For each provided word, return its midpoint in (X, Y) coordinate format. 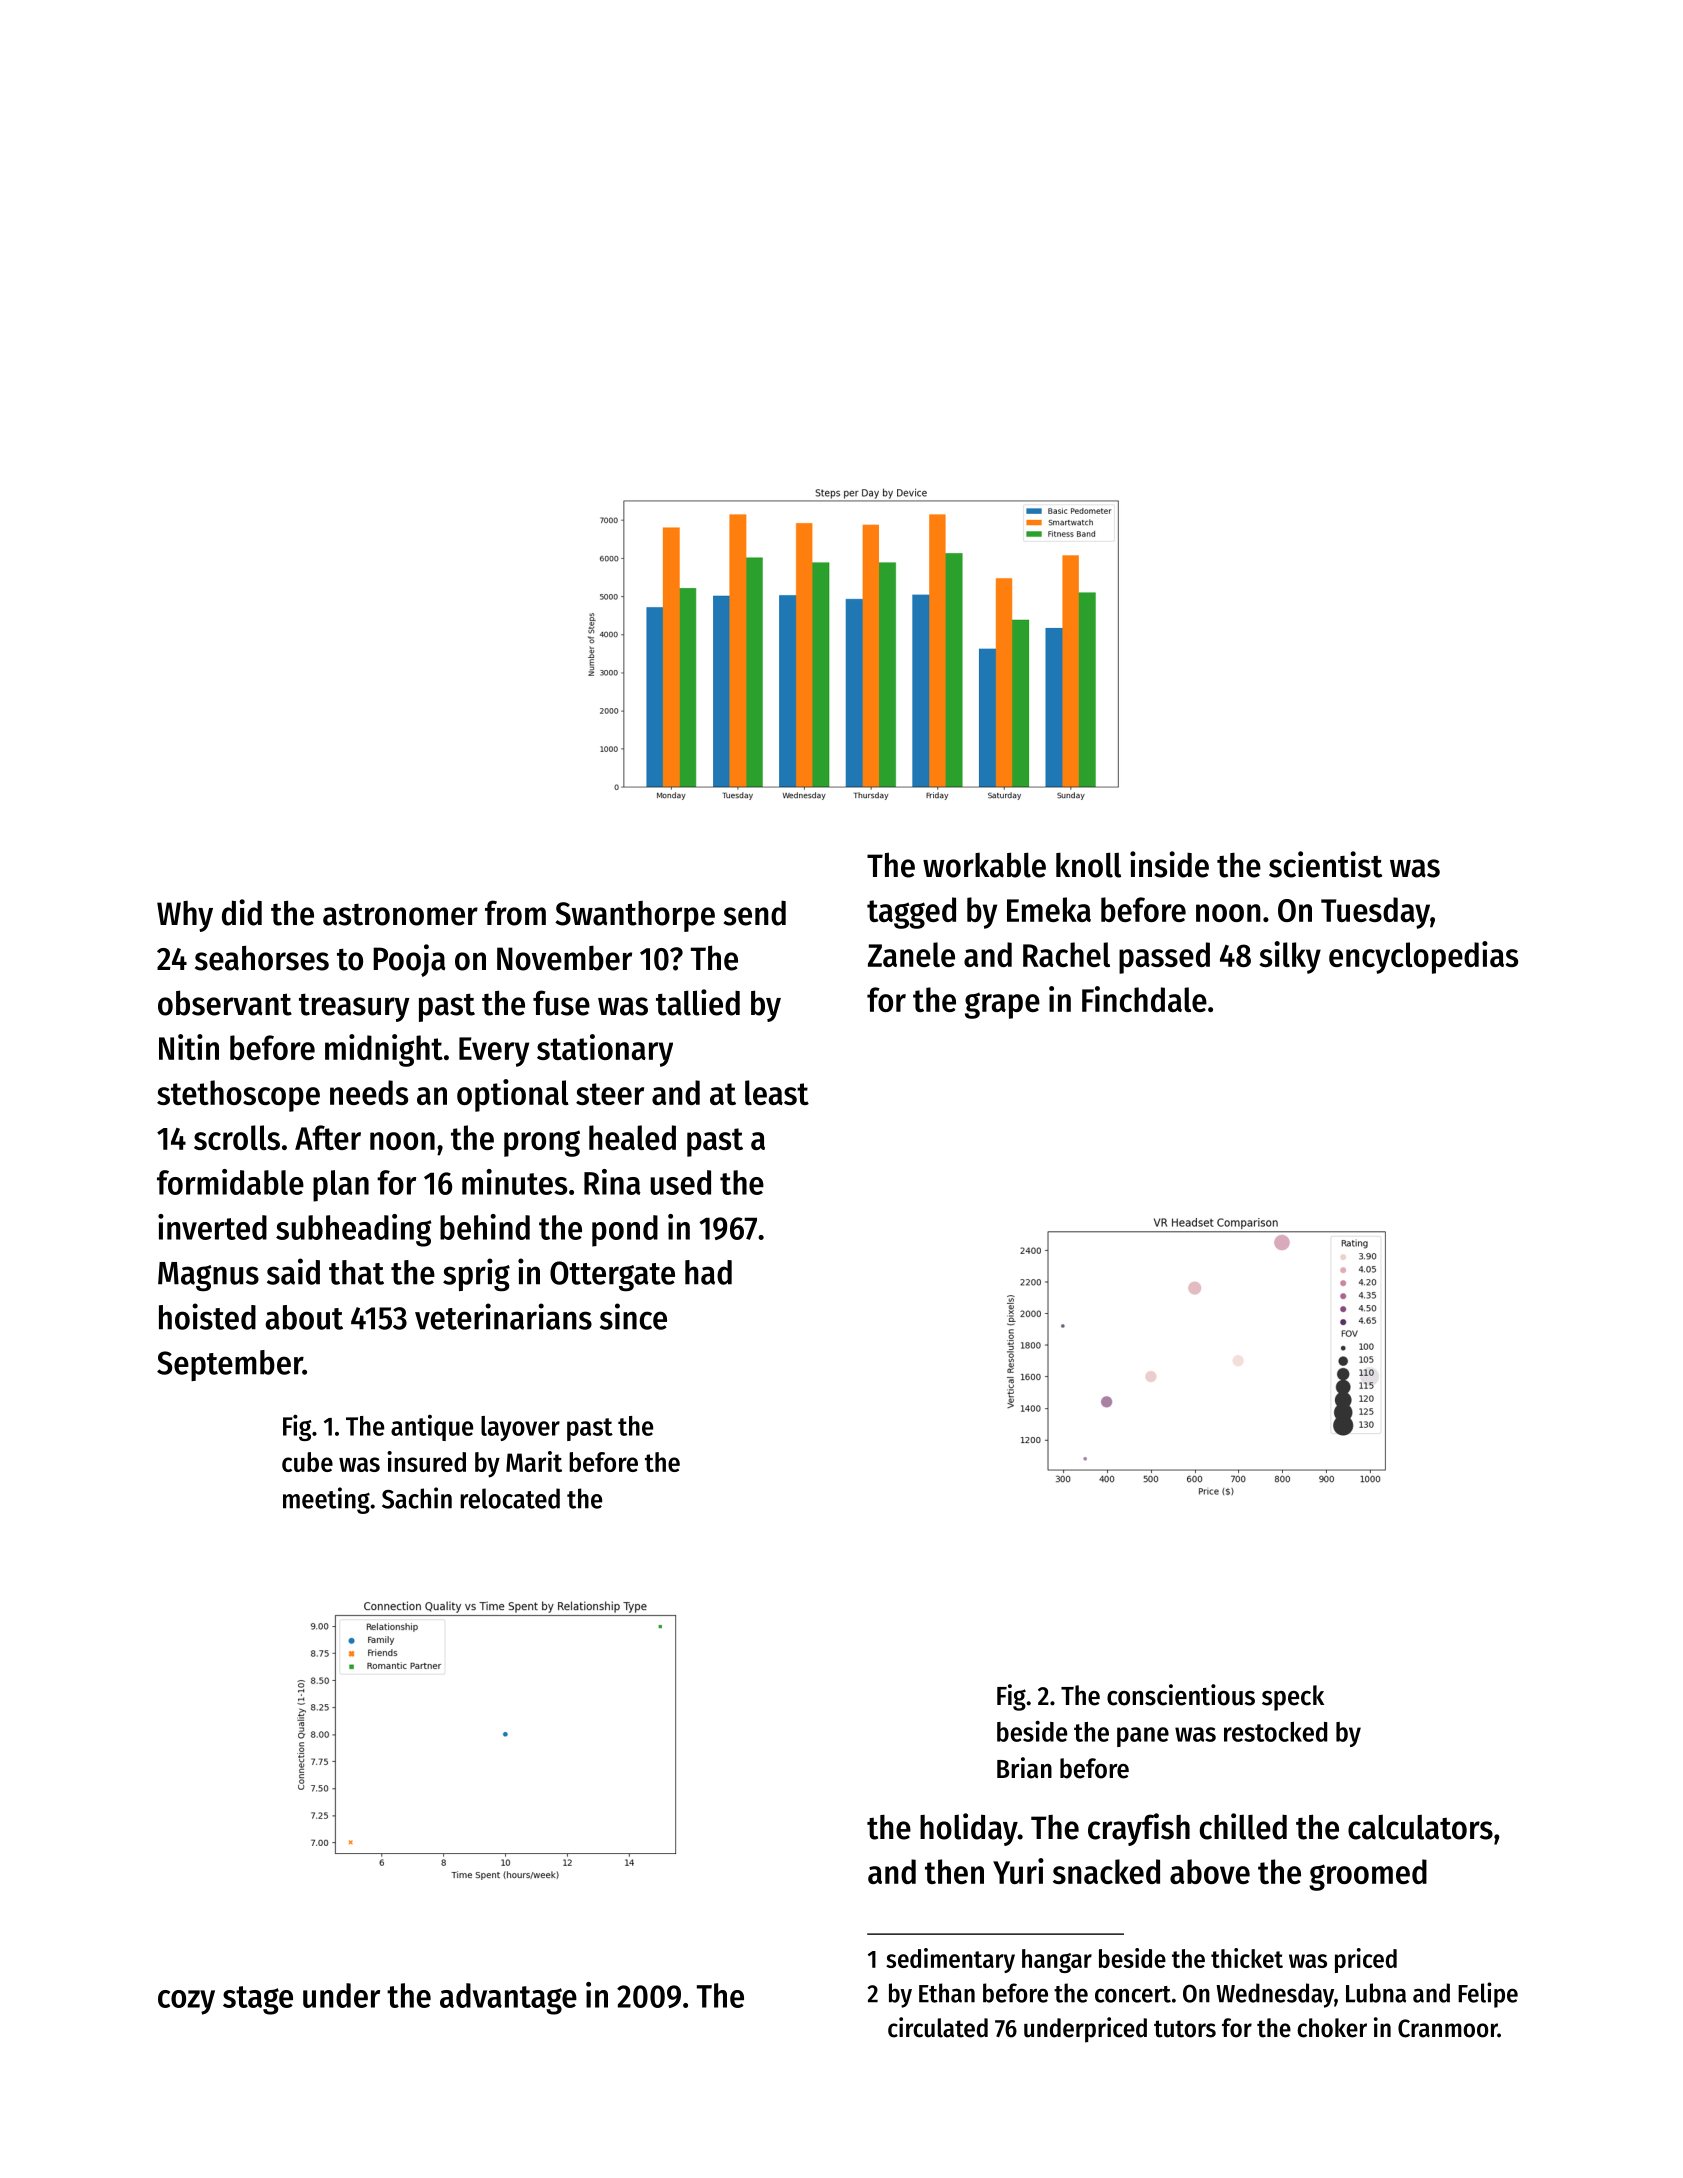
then (954, 1871)
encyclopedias (1423, 957)
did (242, 912)
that (356, 1272)
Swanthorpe (635, 916)
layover (520, 1428)
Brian (1024, 1768)
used (680, 1182)
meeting (326, 1500)
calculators (1420, 1827)
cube (307, 1462)
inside (1169, 864)
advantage (508, 1999)
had (708, 1272)
